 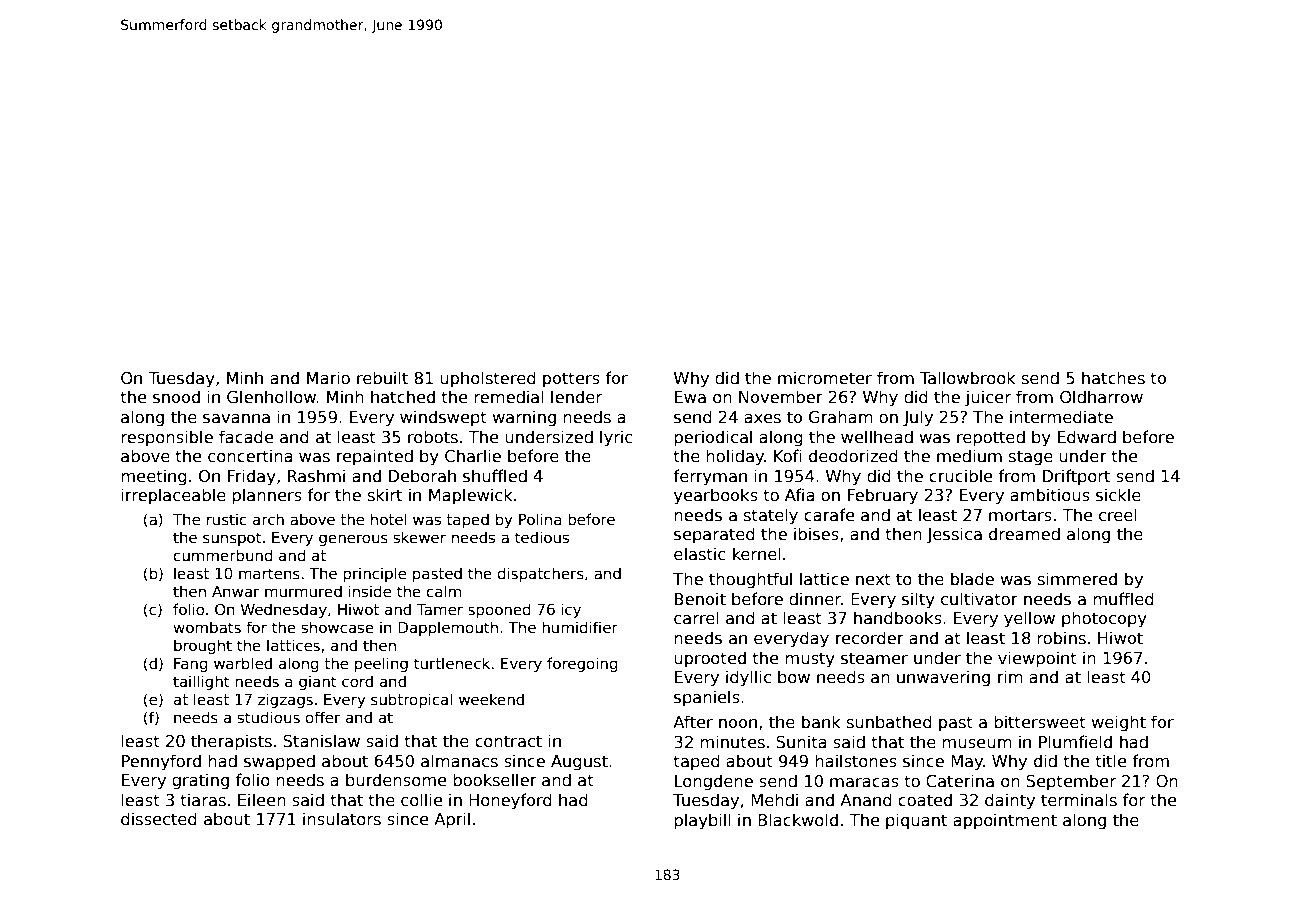 What do you see at coordinates (540, 519) in the page?
I see `Polina` at bounding box center [540, 519].
